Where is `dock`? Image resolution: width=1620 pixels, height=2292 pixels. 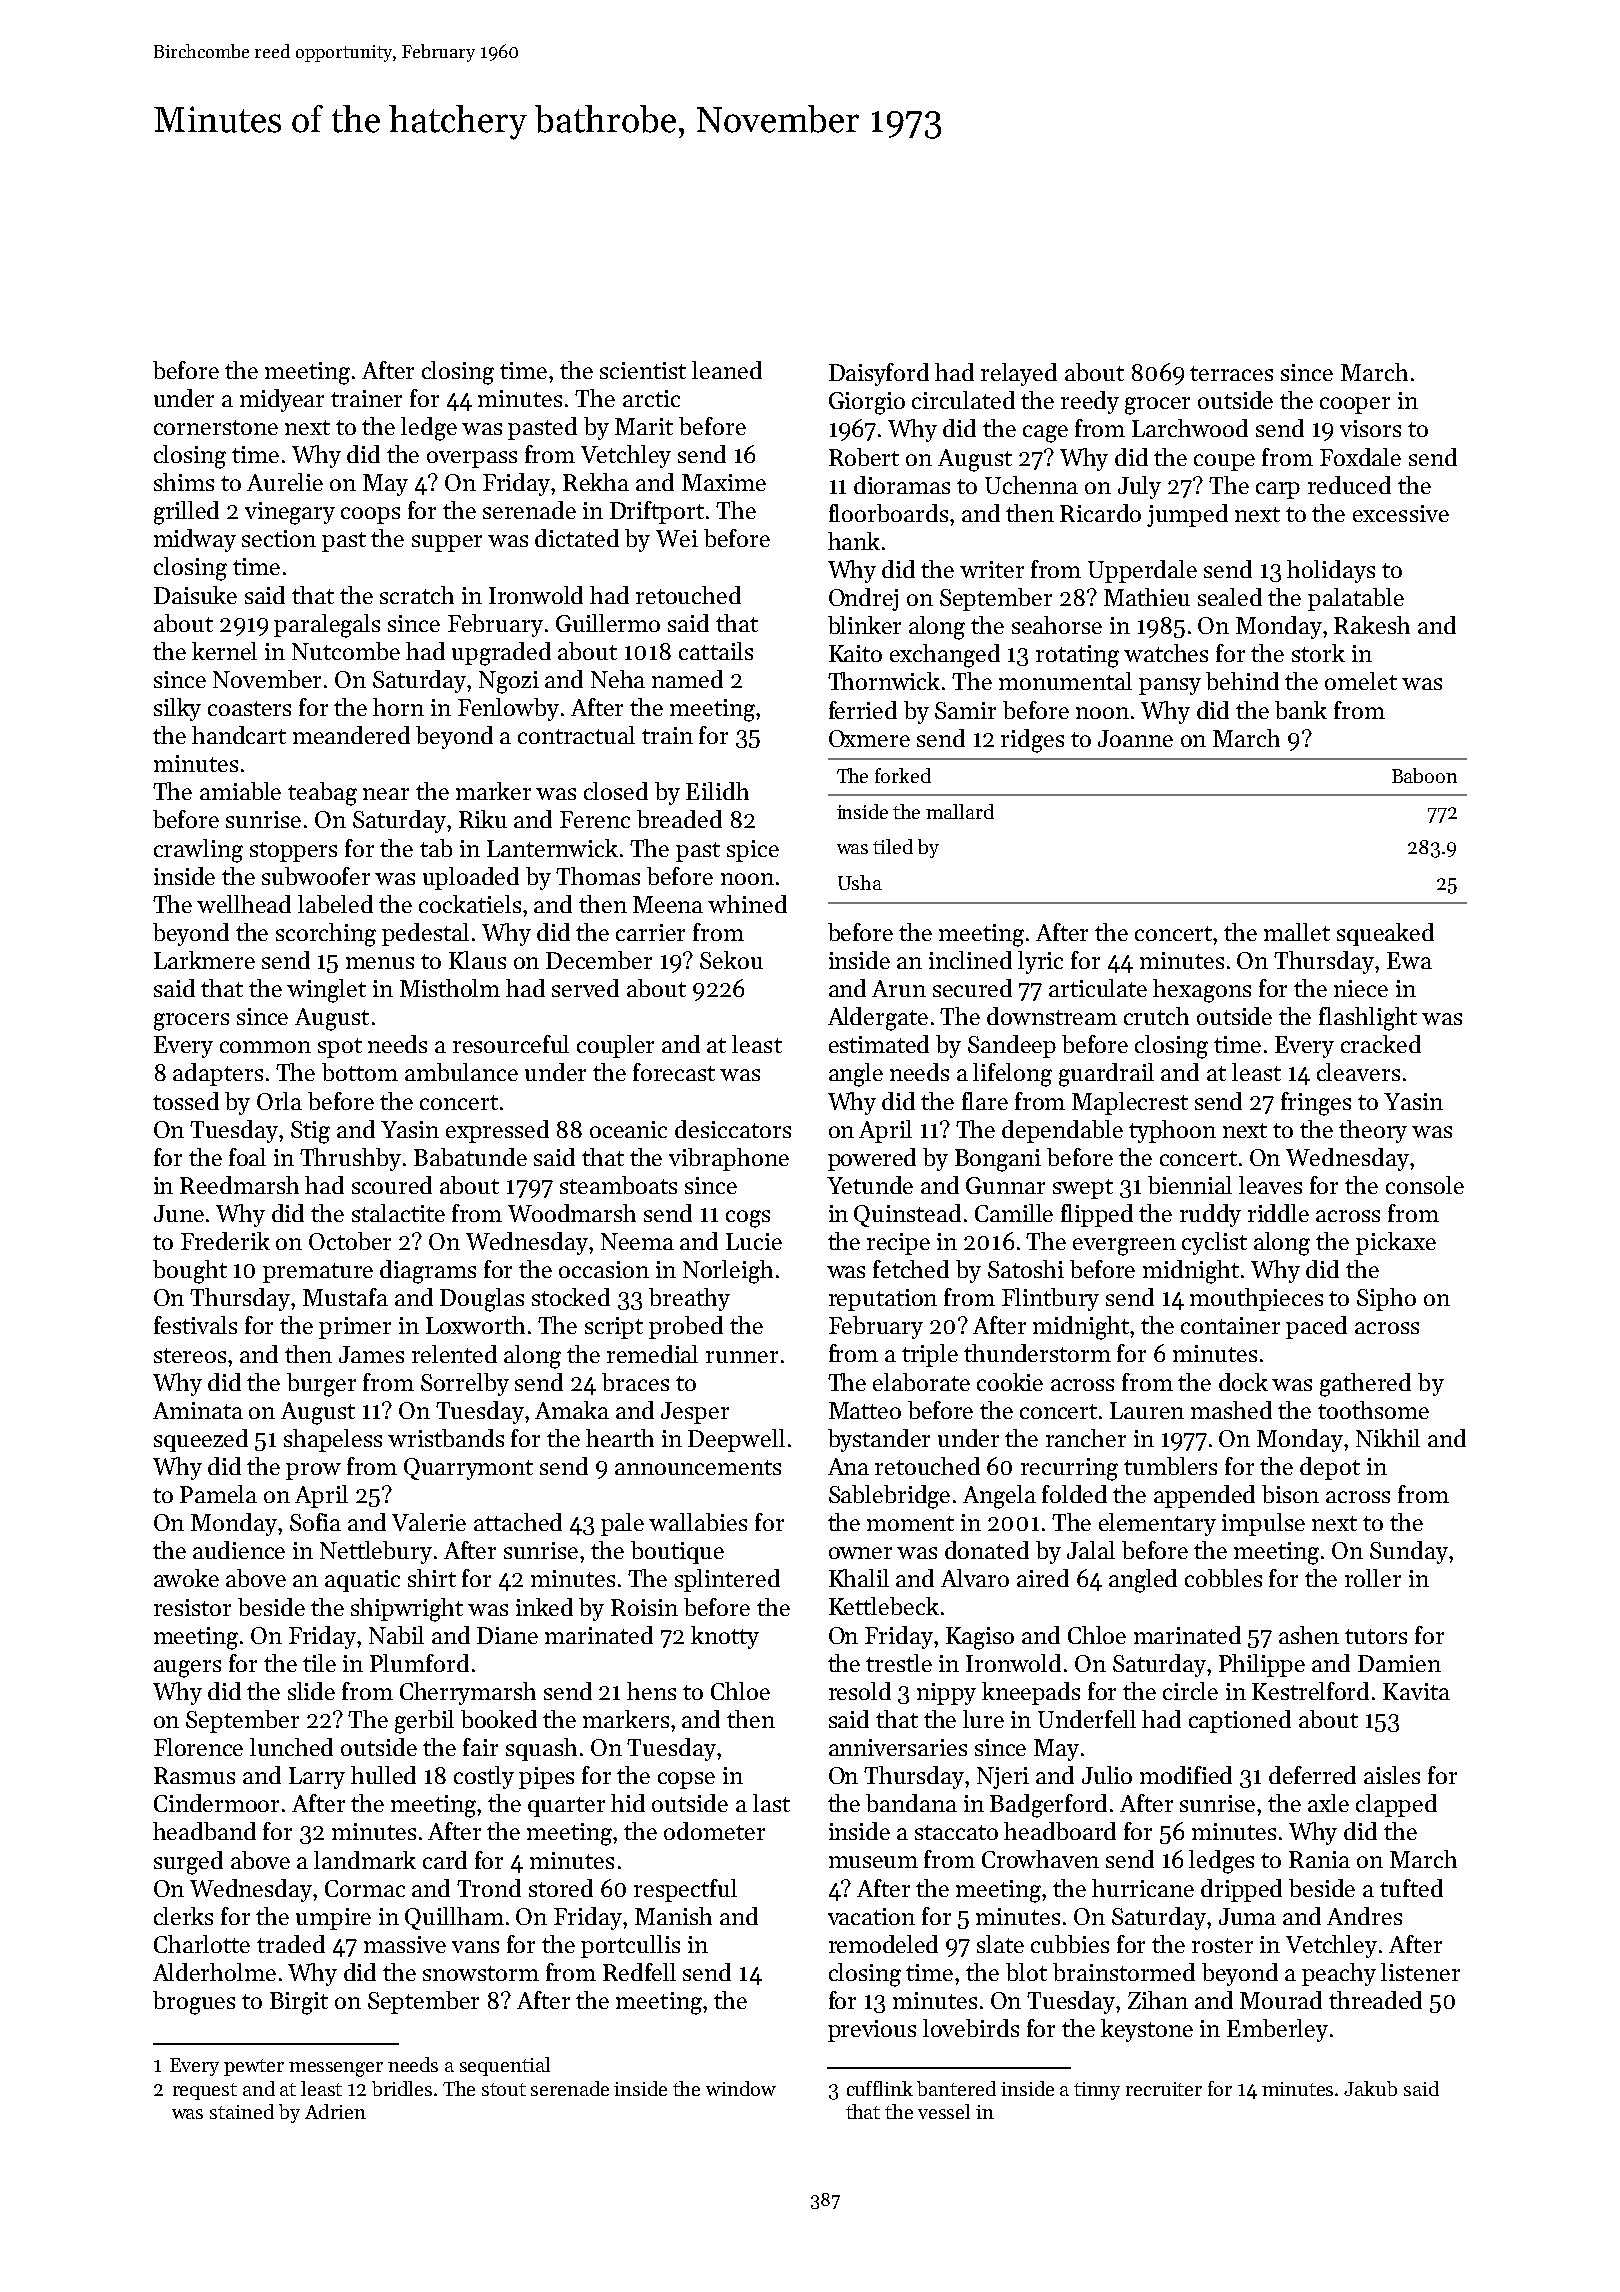 dock is located at coordinates (1243, 1382).
